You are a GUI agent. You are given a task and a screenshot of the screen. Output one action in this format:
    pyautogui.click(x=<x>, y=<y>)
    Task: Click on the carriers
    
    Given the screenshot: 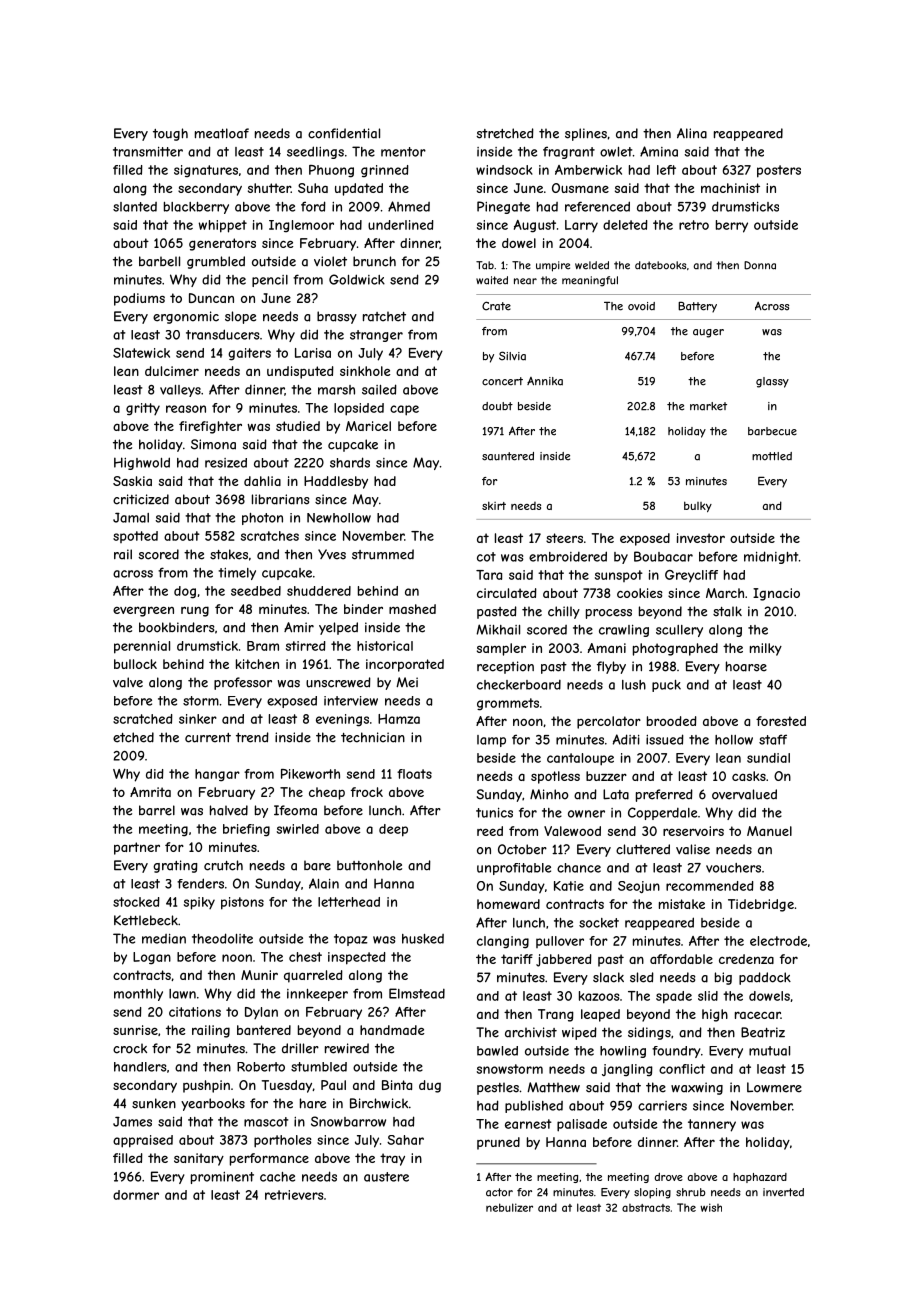 What is the action you would take?
    pyautogui.click(x=662, y=1106)
